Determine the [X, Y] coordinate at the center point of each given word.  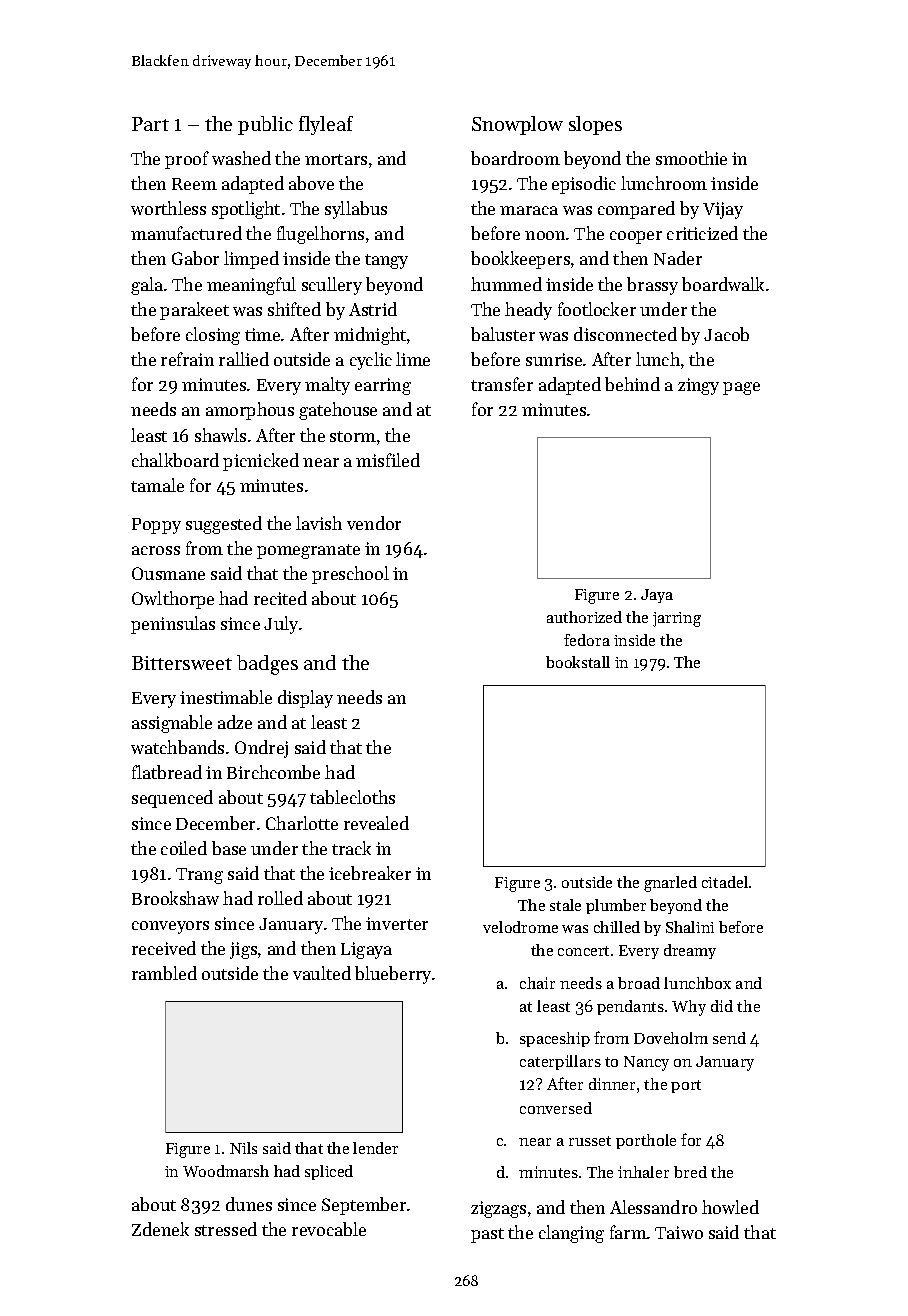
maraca [529, 210]
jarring [677, 619]
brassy [652, 286]
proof [187, 160]
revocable [329, 1229]
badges [267, 665]
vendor [374, 523]
